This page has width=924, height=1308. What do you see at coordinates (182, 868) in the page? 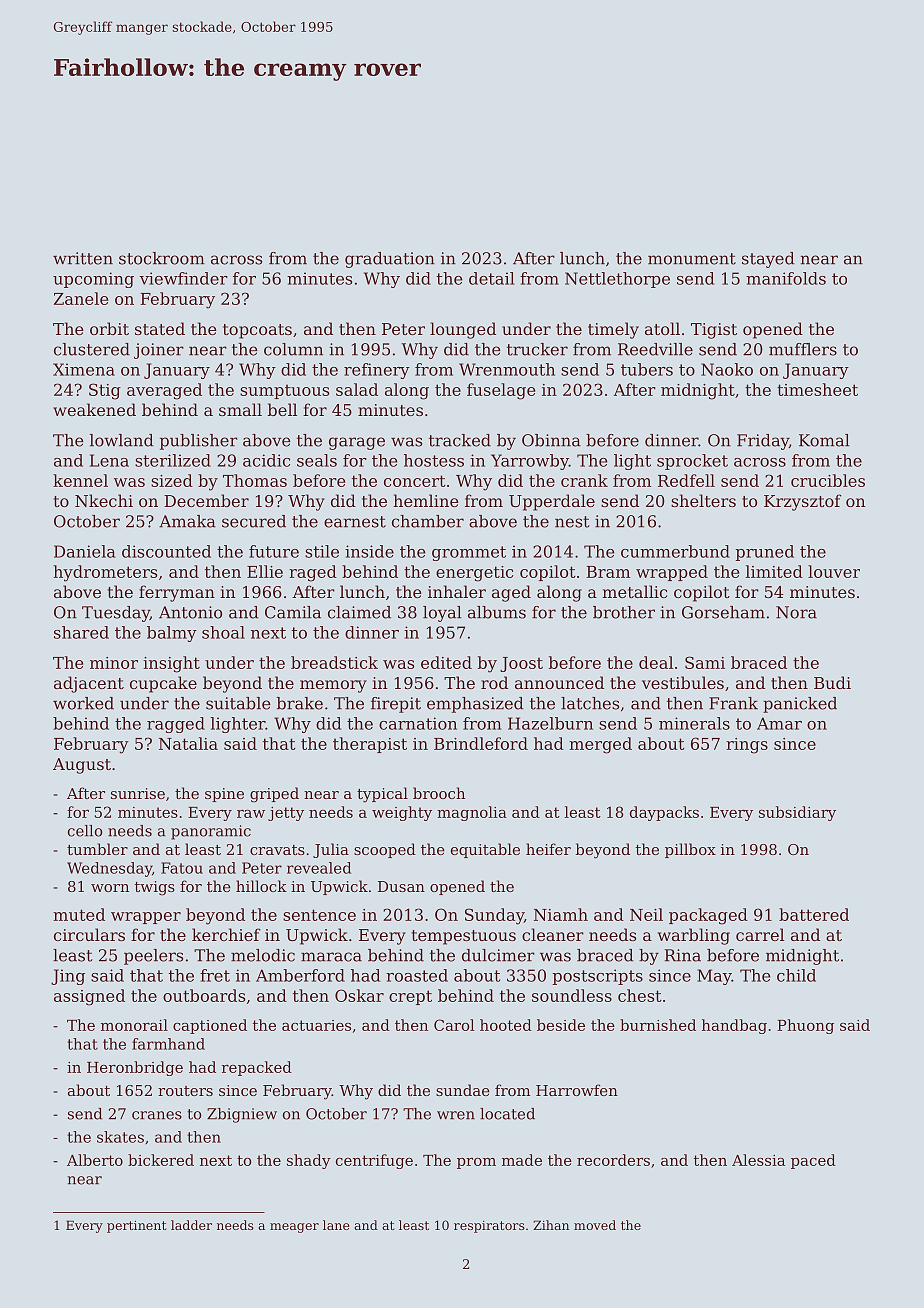
I see `Fatou` at bounding box center [182, 868].
